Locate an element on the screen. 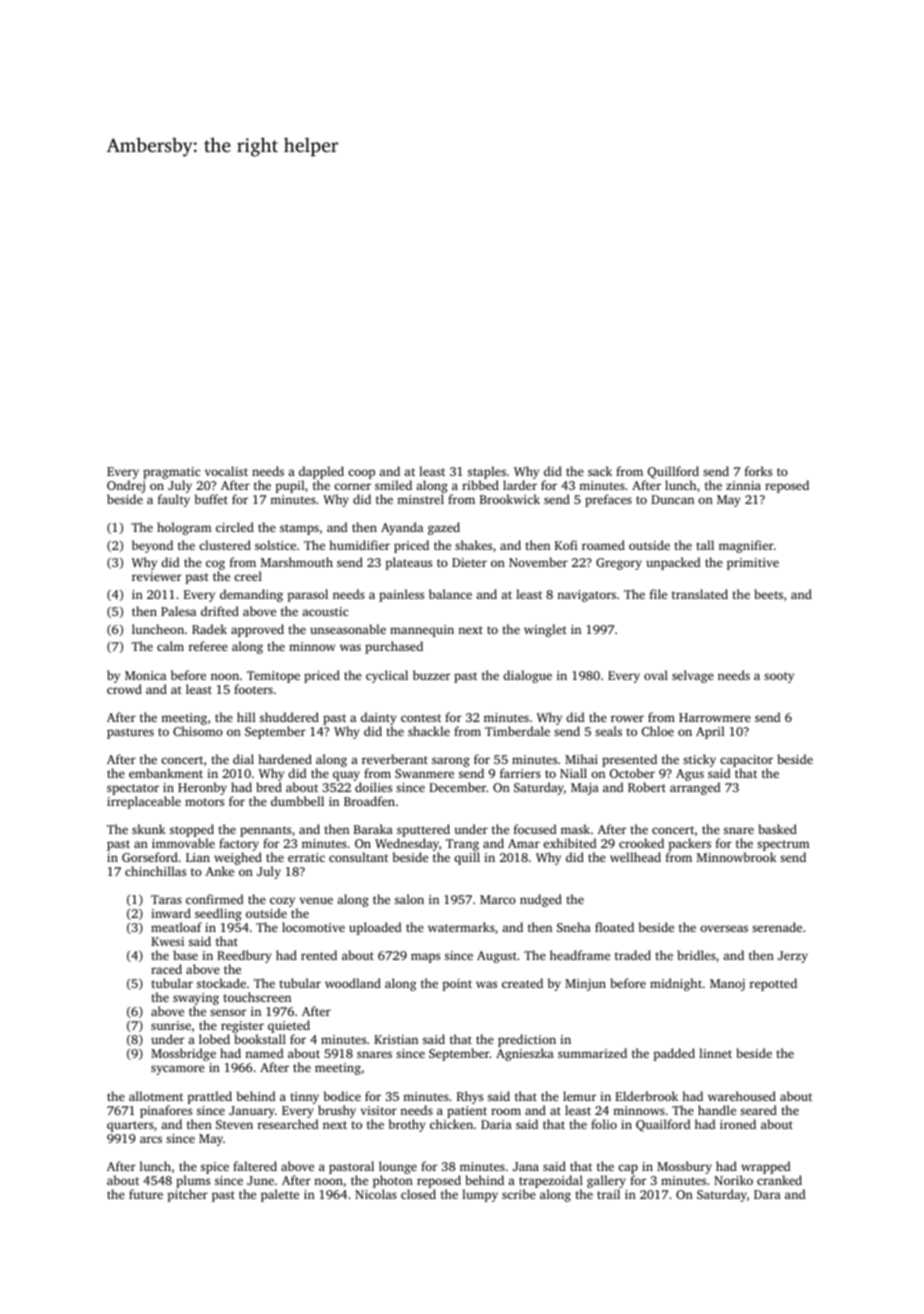 The image size is (924, 1314). quarters is located at coordinates (130, 1126).
